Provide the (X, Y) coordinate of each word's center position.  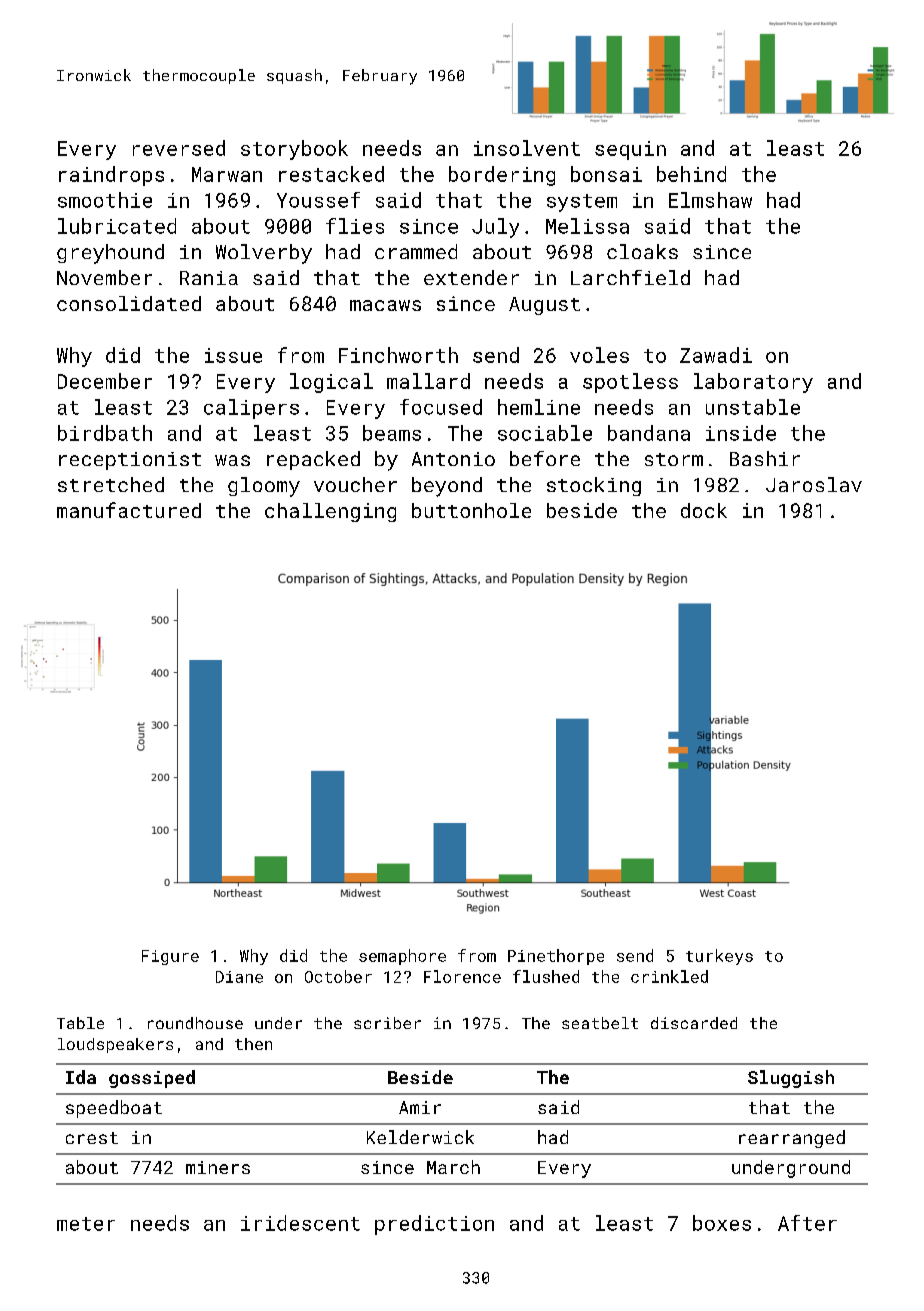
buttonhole (471, 510)
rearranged (792, 1139)
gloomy (264, 487)
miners (218, 1167)
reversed (179, 148)
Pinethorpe (556, 957)
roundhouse (195, 1023)
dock (704, 510)
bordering (502, 176)
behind (691, 174)
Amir (420, 1107)
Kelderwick (420, 1137)
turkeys (719, 957)
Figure (170, 957)
